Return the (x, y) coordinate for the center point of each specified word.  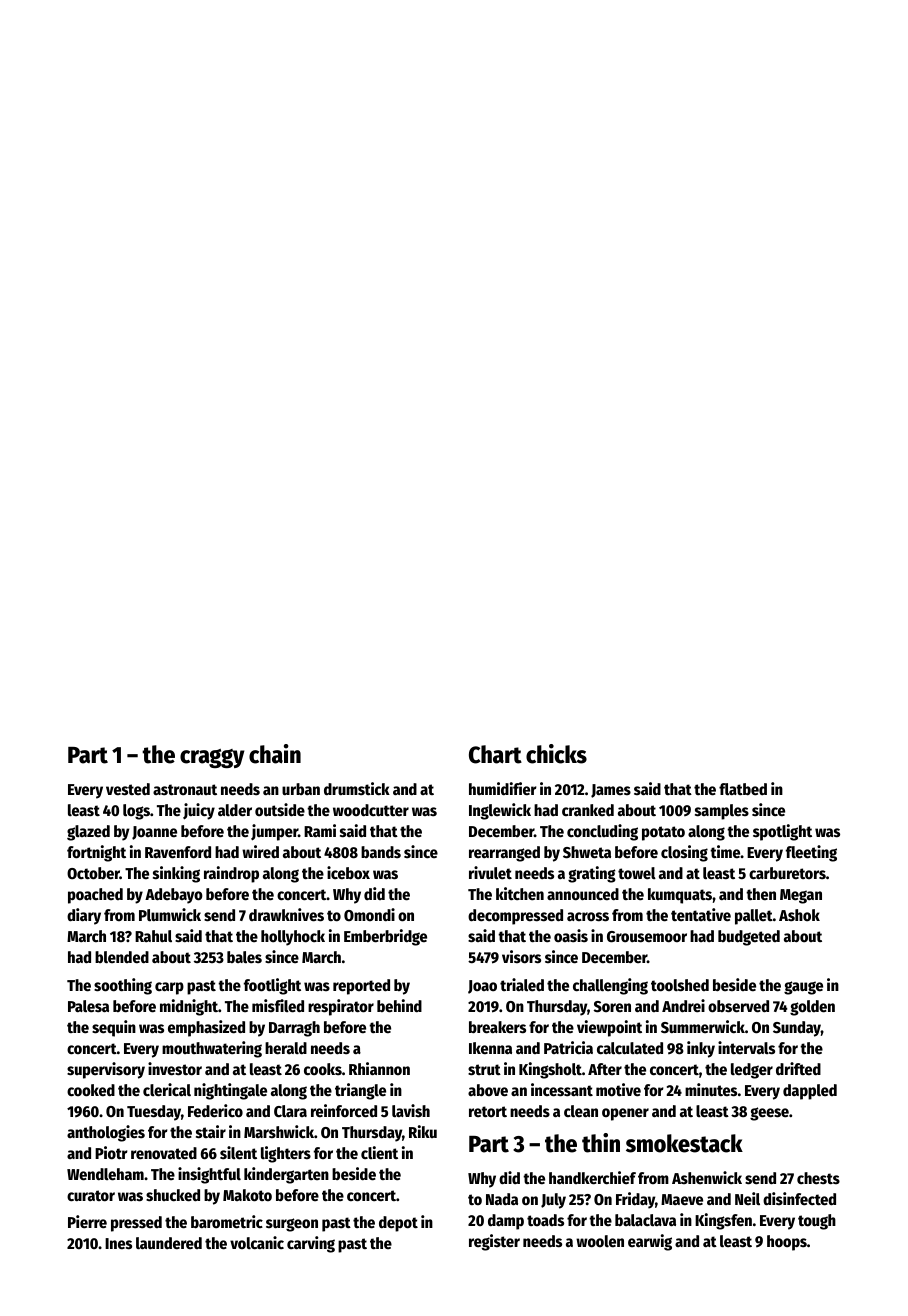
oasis (571, 936)
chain (275, 754)
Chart (495, 754)
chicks (556, 754)
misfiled (278, 1006)
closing (684, 853)
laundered (169, 1243)
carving (311, 1244)
